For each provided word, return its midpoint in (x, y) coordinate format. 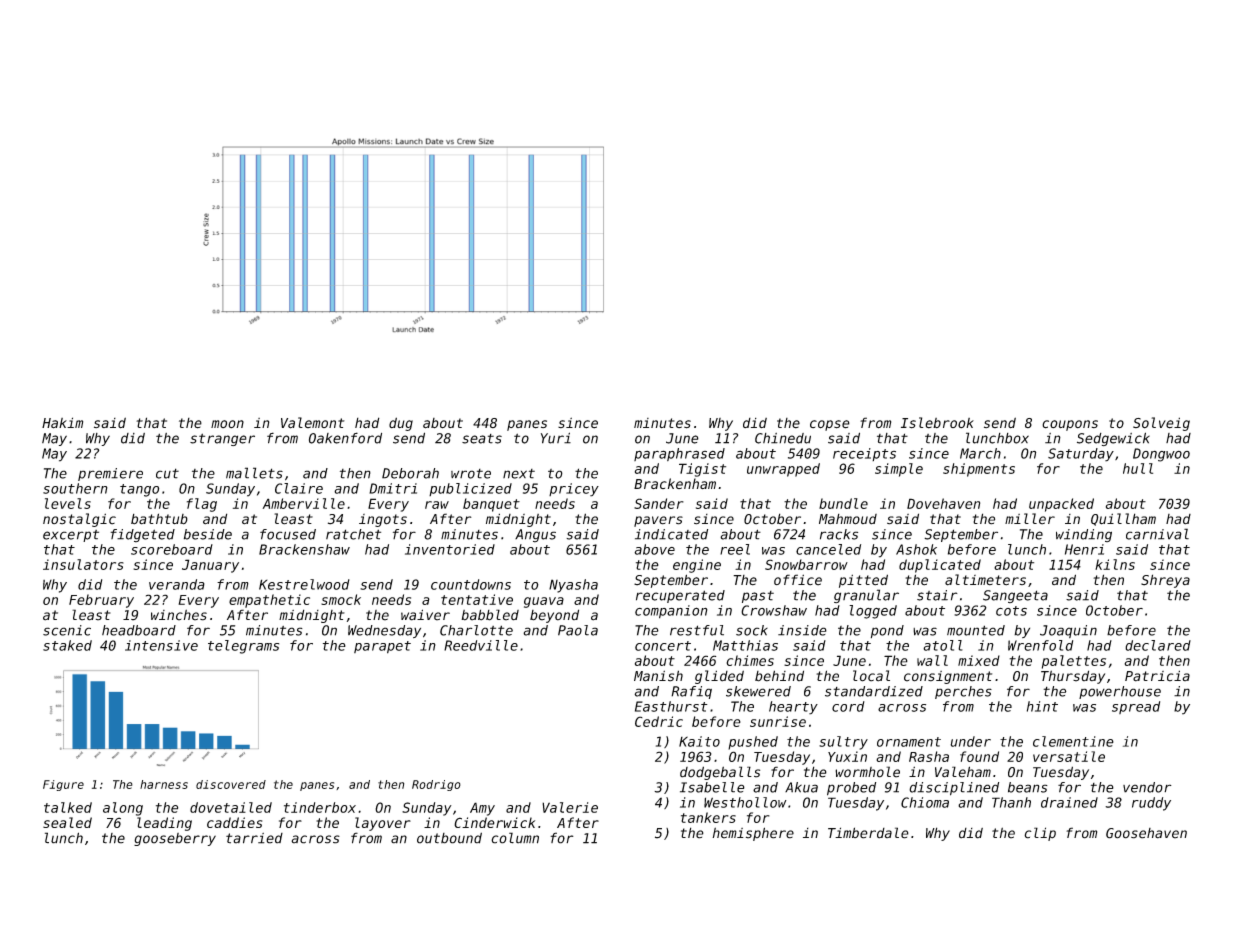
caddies (234, 822)
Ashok (916, 549)
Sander (659, 503)
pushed (753, 743)
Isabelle (712, 787)
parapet (382, 647)
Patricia (1157, 676)
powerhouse (1120, 692)
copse (830, 425)
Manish (658, 676)
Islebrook (937, 423)
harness (164, 784)
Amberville (303, 503)
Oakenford (345, 438)
